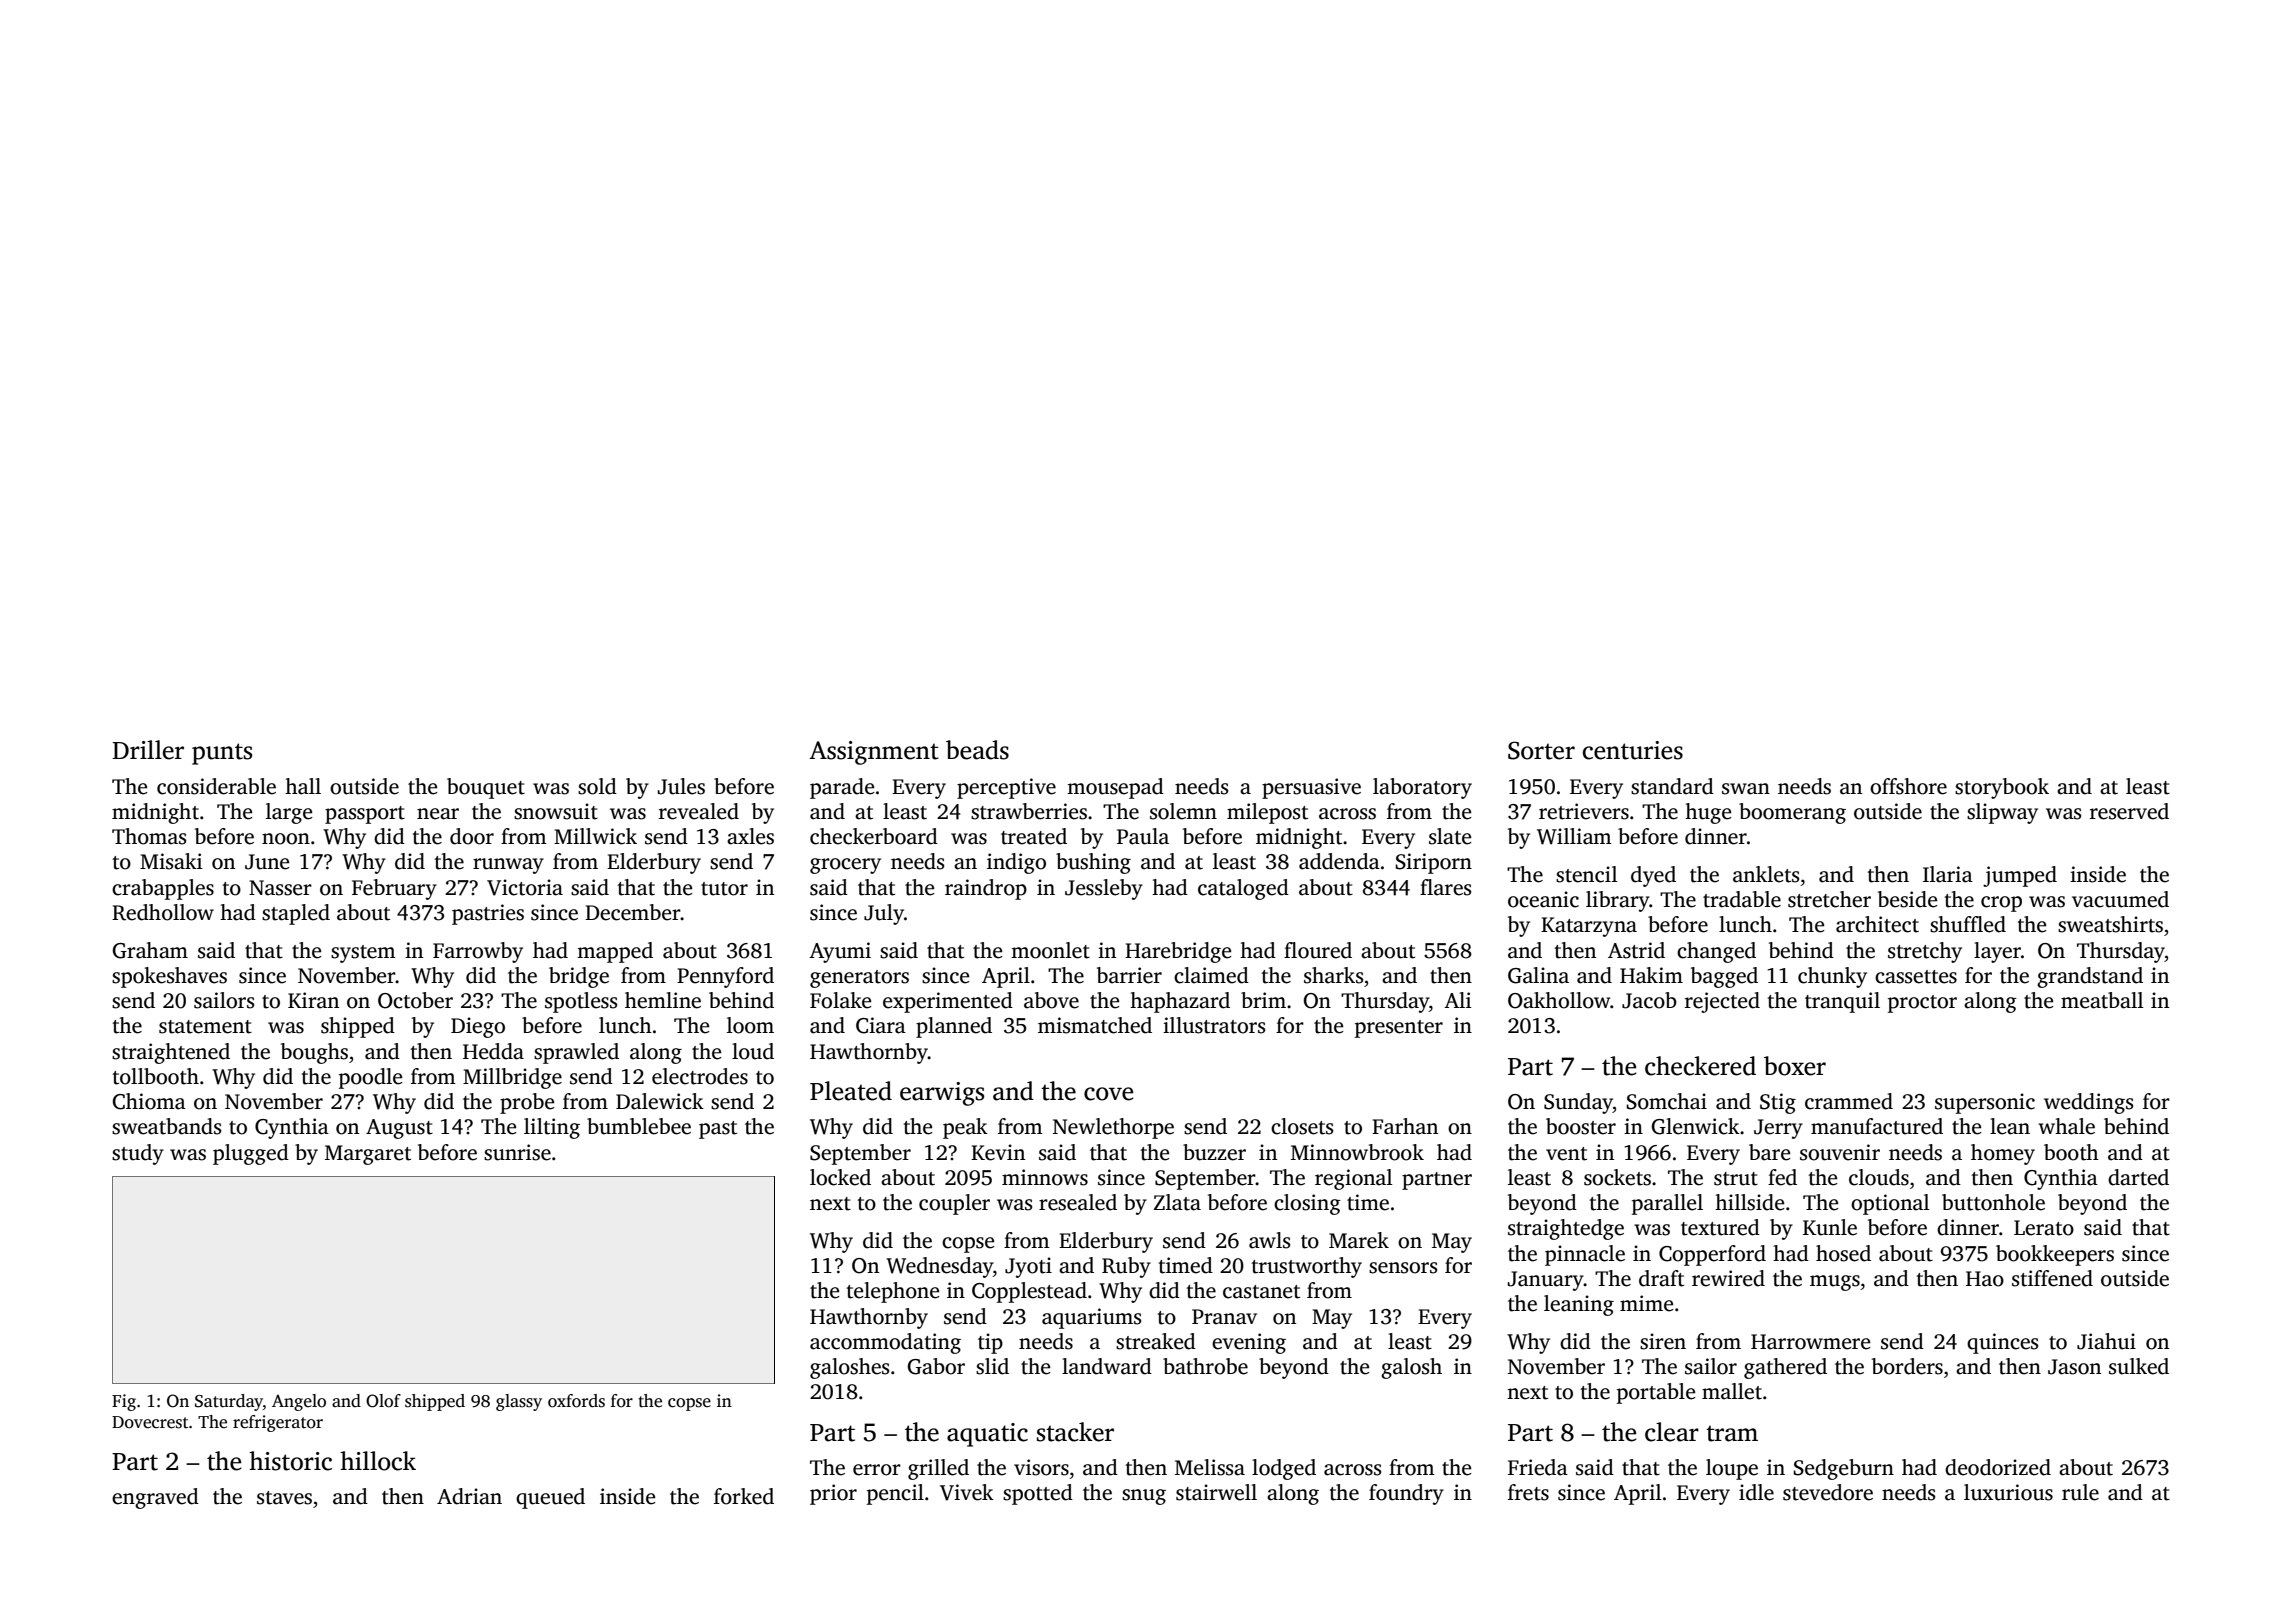 This document has width=2282, height=1614. What do you see at coordinates (2008, 1492) in the document?
I see `luxurious` at bounding box center [2008, 1492].
